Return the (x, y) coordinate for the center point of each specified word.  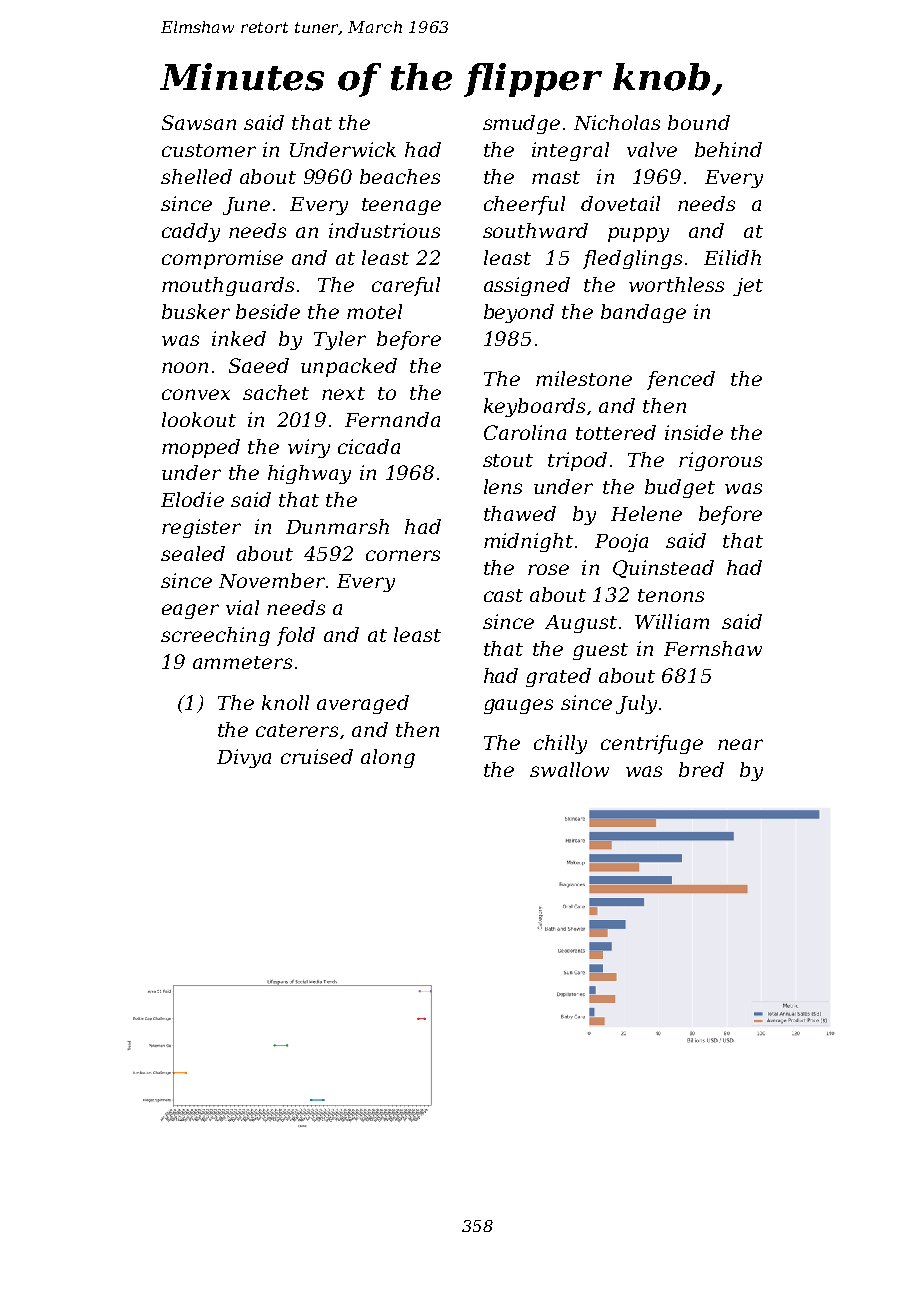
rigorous (720, 461)
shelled (196, 176)
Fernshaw (713, 648)
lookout (199, 419)
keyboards (534, 407)
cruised (317, 756)
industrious (384, 230)
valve (652, 149)
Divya (244, 758)
